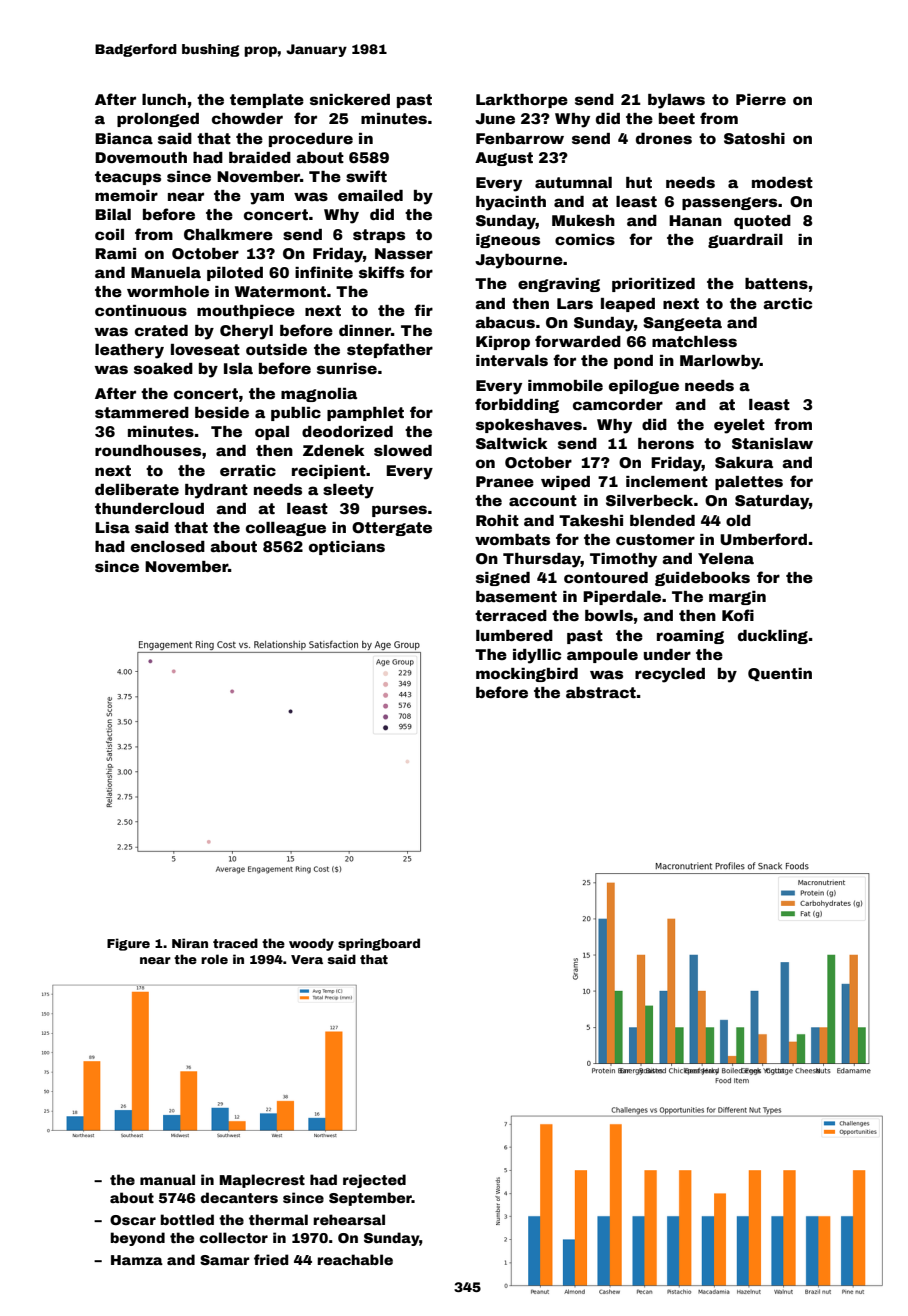 Image resolution: width=908 pixels, height=1316 pixels. Describe the element at coordinates (271, 1259) in the page. I see `fried` at that location.
